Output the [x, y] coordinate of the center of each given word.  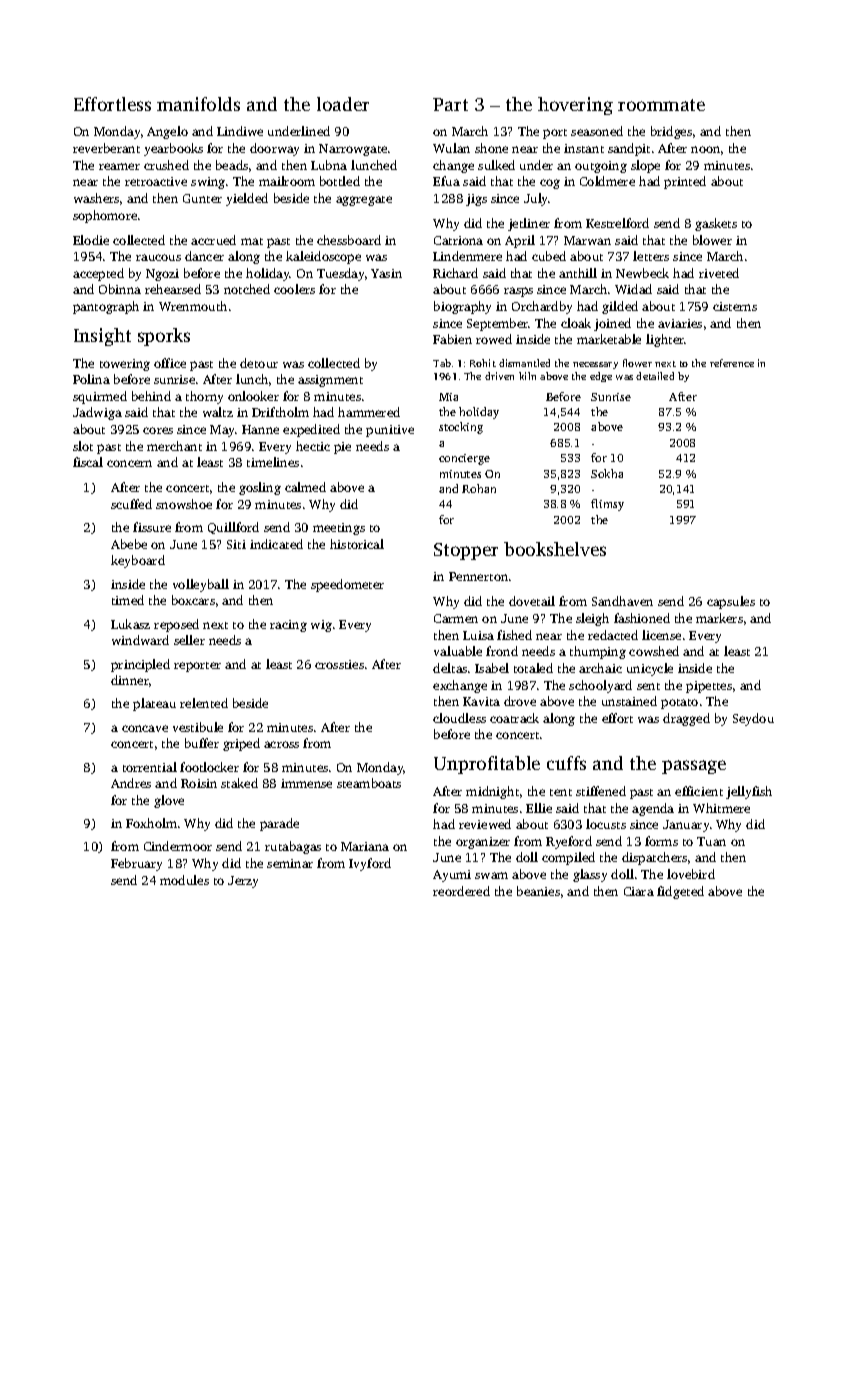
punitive [390, 431]
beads [232, 165]
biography [462, 307]
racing [288, 626]
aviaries [680, 323]
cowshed [654, 651]
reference [732, 363]
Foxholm [151, 823]
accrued [213, 240]
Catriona [458, 240]
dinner [130, 680]
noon [705, 149]
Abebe [129, 544]
